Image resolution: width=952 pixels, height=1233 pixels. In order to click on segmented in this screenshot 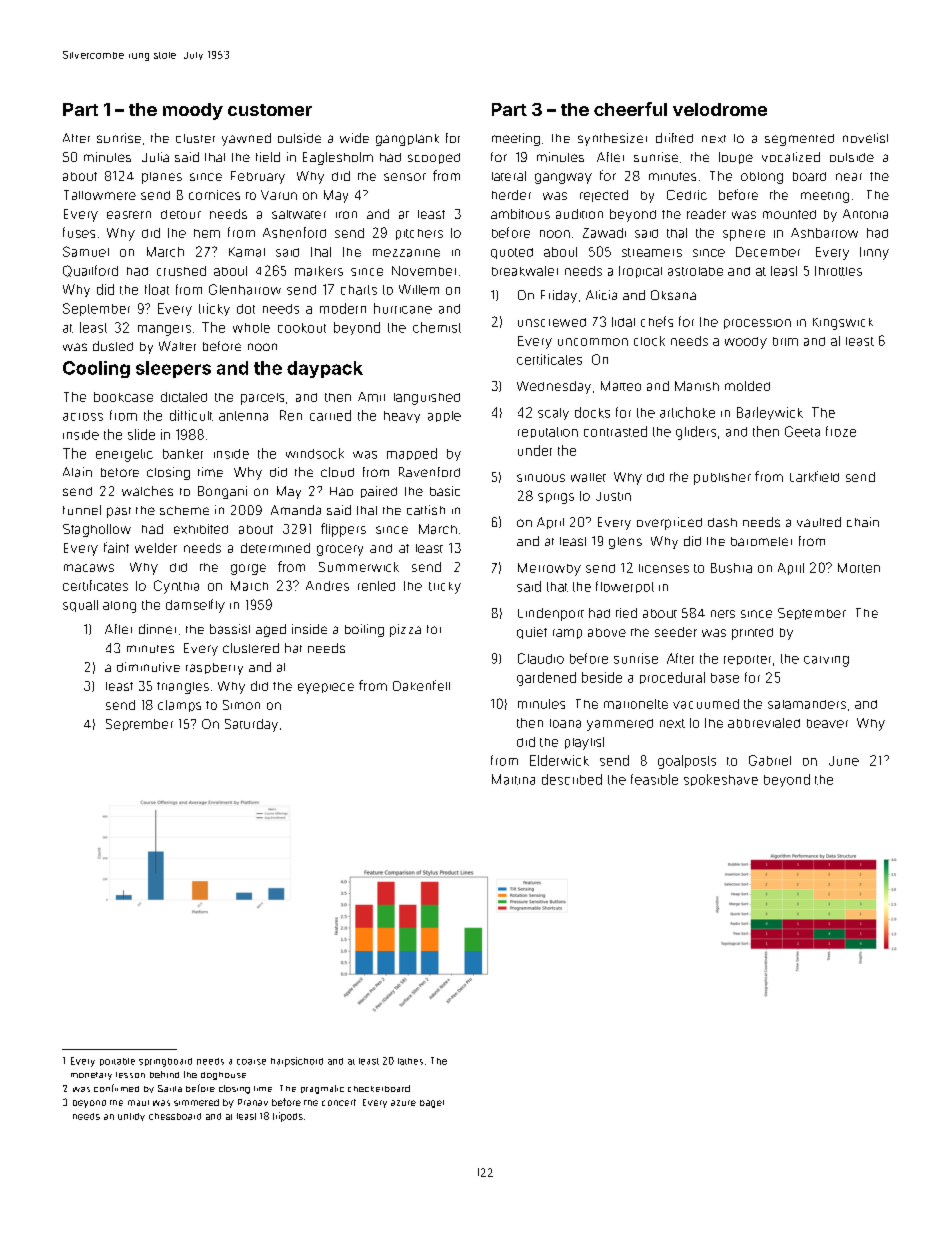, I will do `click(799, 140)`.
